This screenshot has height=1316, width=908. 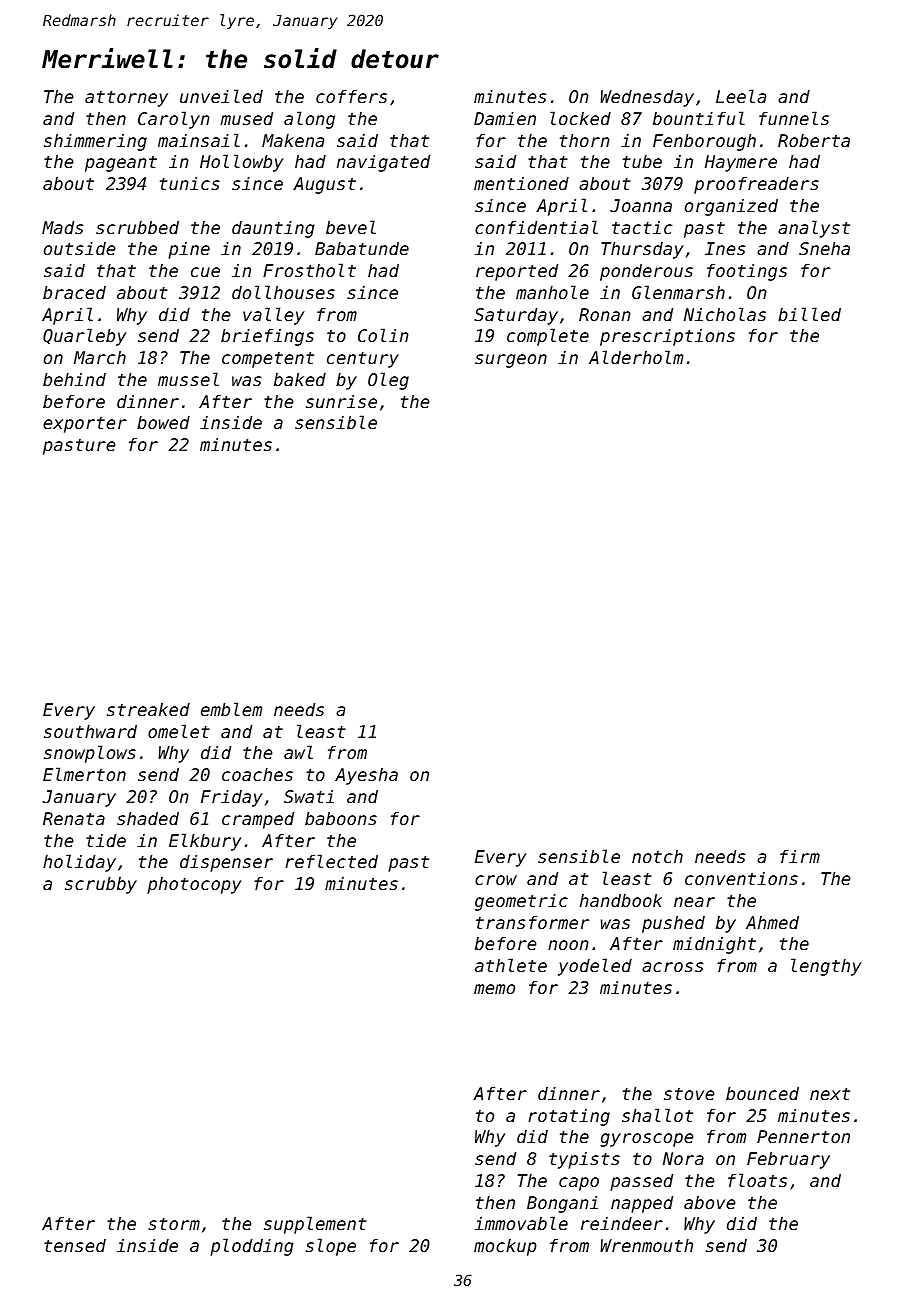 I want to click on streaked, so click(x=148, y=709).
